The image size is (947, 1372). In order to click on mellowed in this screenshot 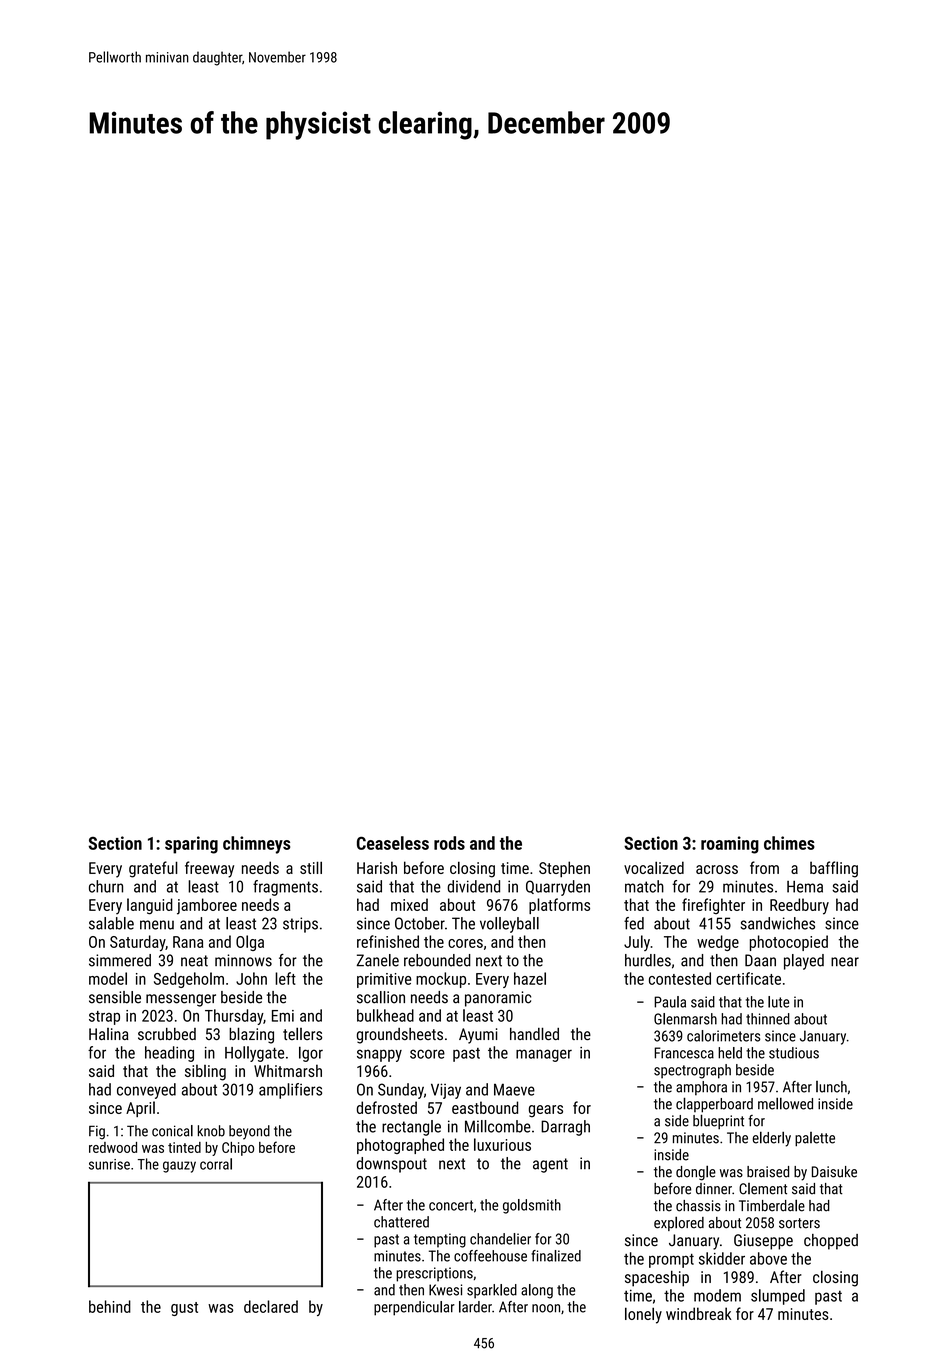, I will do `click(785, 1103)`.
